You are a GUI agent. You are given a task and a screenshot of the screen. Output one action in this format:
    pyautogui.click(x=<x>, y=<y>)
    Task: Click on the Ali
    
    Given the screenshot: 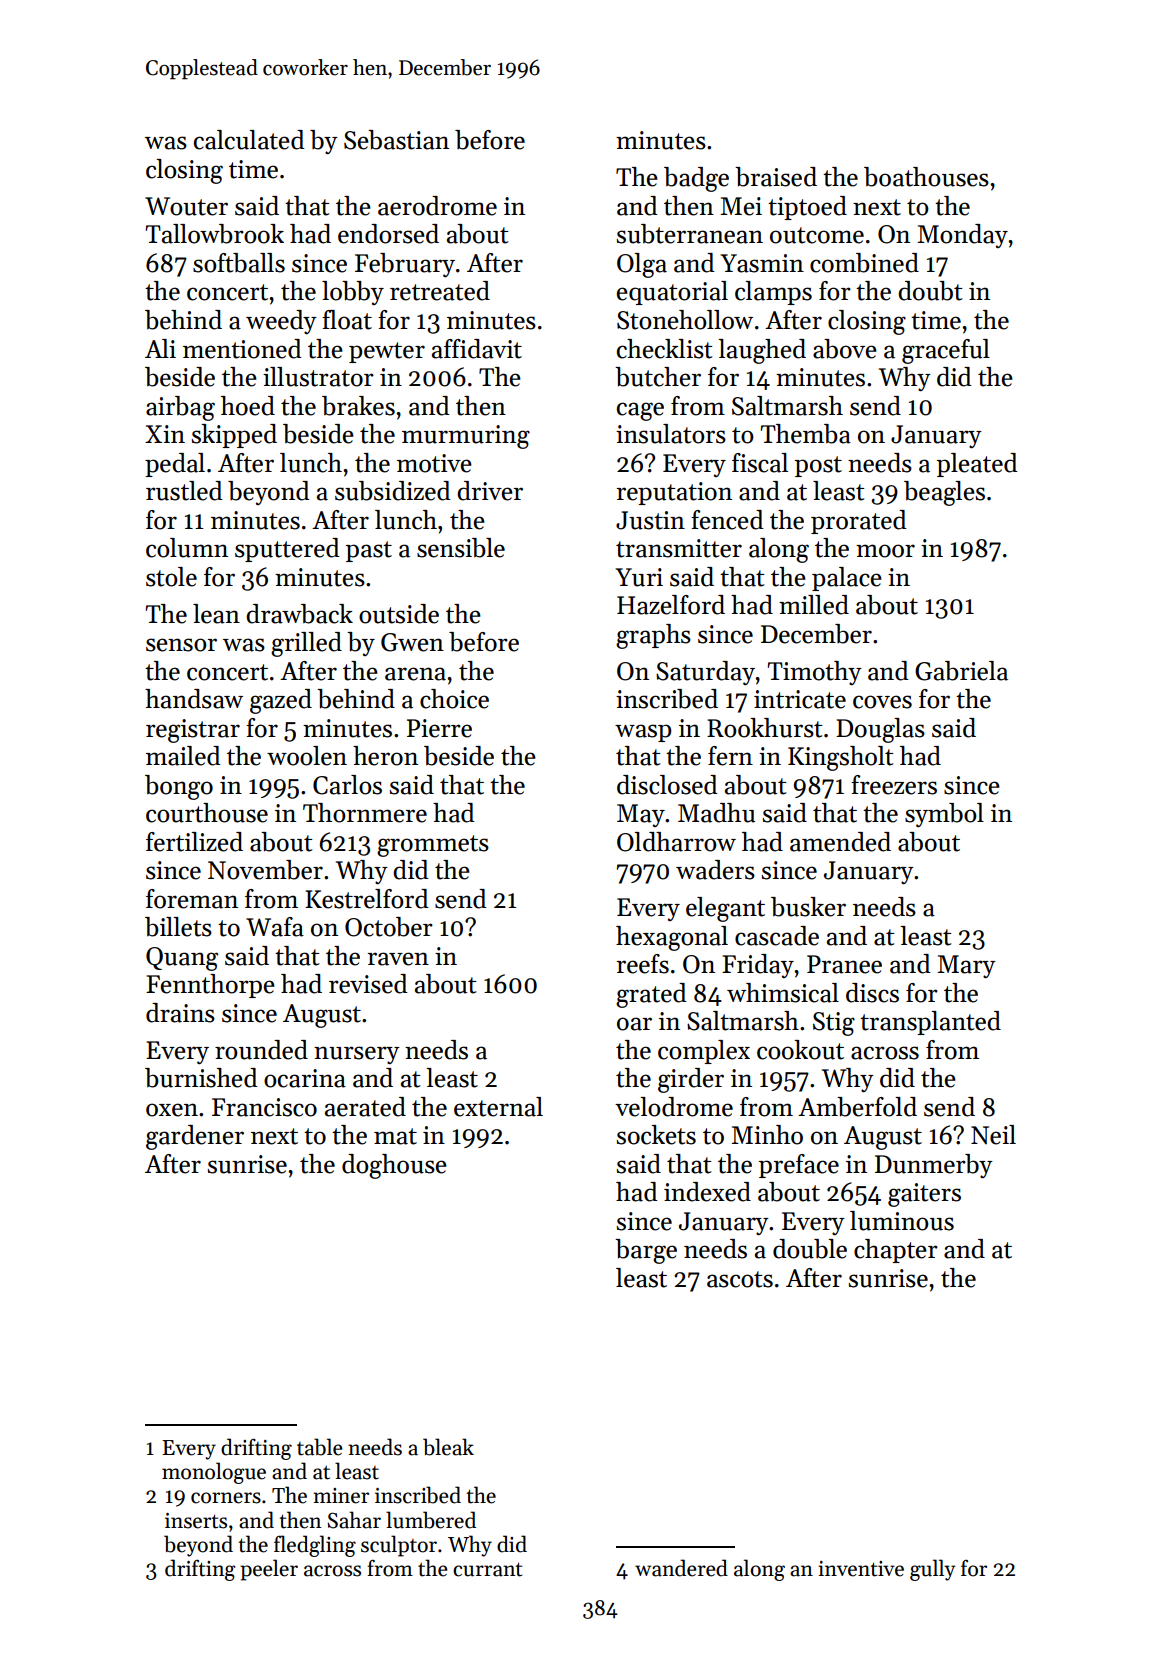 What is the action you would take?
    pyautogui.click(x=160, y=348)
